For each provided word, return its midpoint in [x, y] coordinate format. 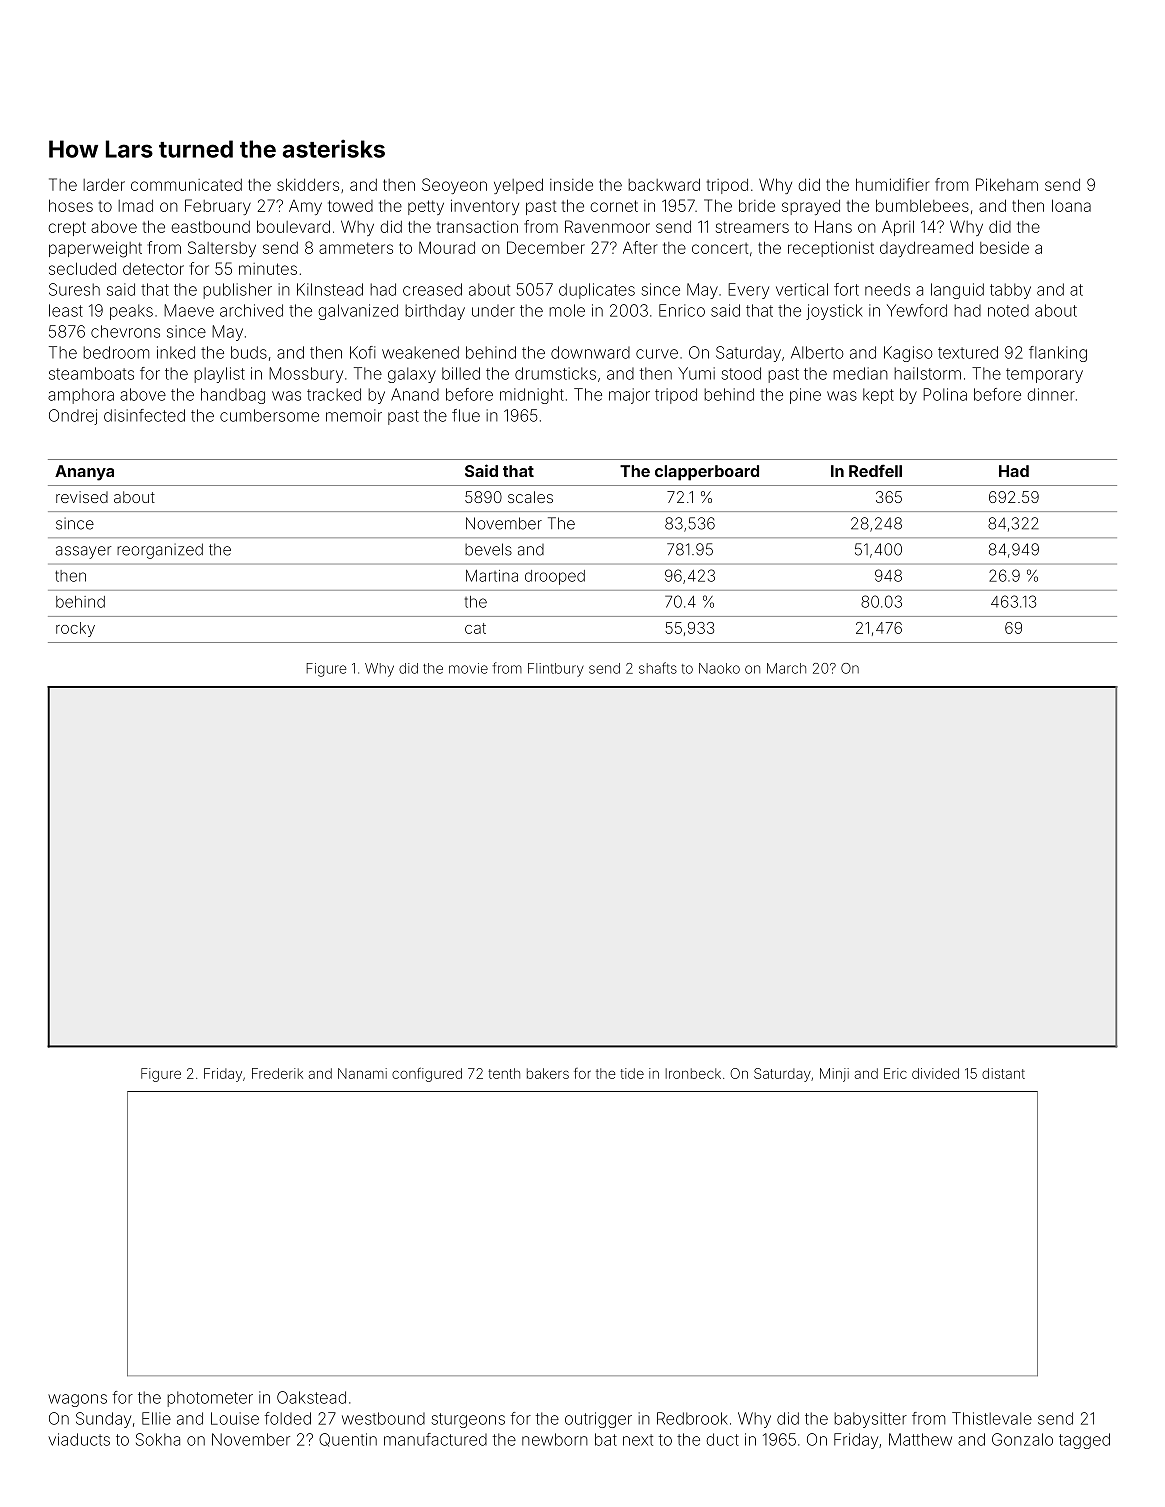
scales [530, 497]
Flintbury [556, 670]
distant [1003, 1073]
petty [426, 207]
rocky [75, 629]
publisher [237, 291]
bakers [548, 1073]
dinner [1051, 394]
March [786, 668]
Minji [834, 1075]
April [898, 228]
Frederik [277, 1073]
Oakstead [311, 1397]
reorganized [160, 551]
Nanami [362, 1073]
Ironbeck [693, 1073]
